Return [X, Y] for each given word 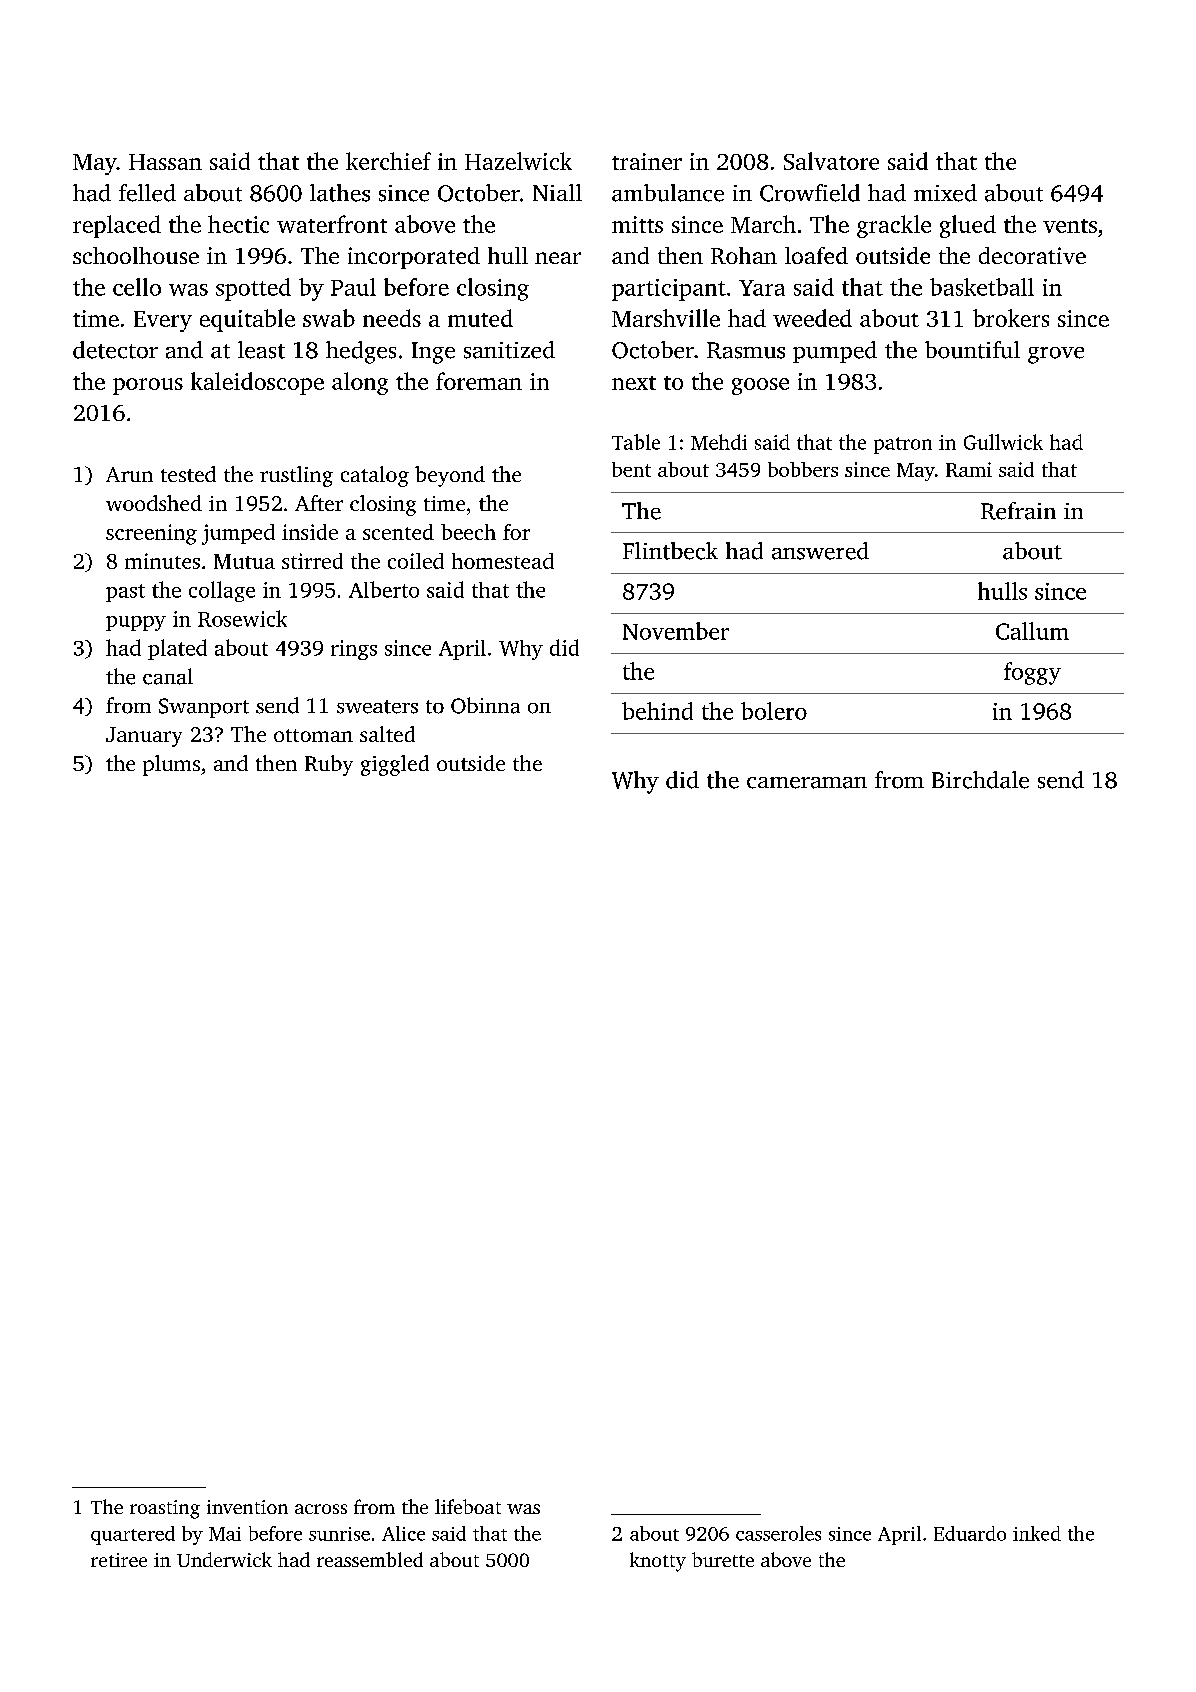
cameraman [807, 783]
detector [115, 350]
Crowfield [810, 193]
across [321, 1509]
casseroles [778, 1533]
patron [903, 445]
